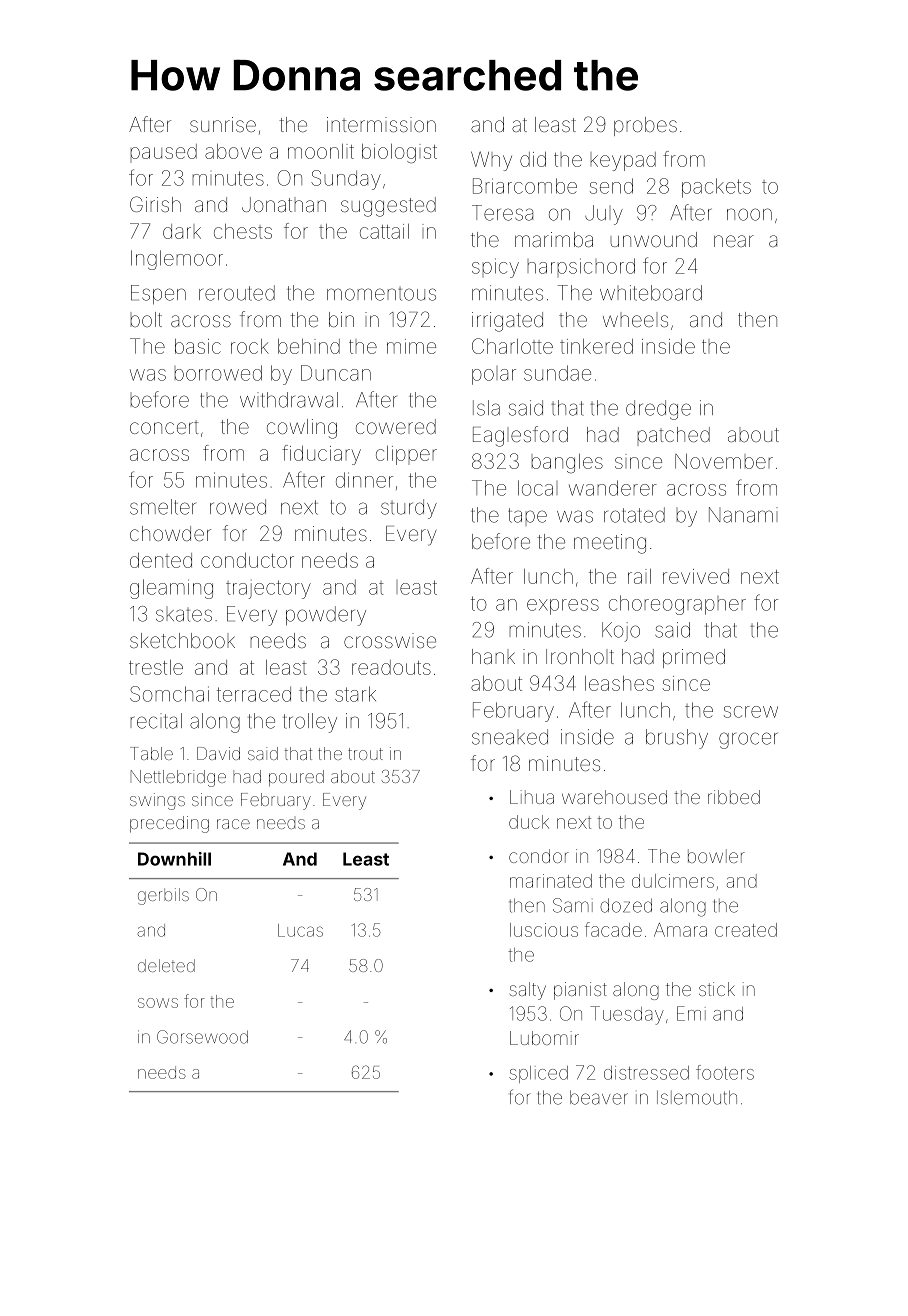  Describe the element at coordinates (409, 509) in the image. I see `sturdy` at that location.
